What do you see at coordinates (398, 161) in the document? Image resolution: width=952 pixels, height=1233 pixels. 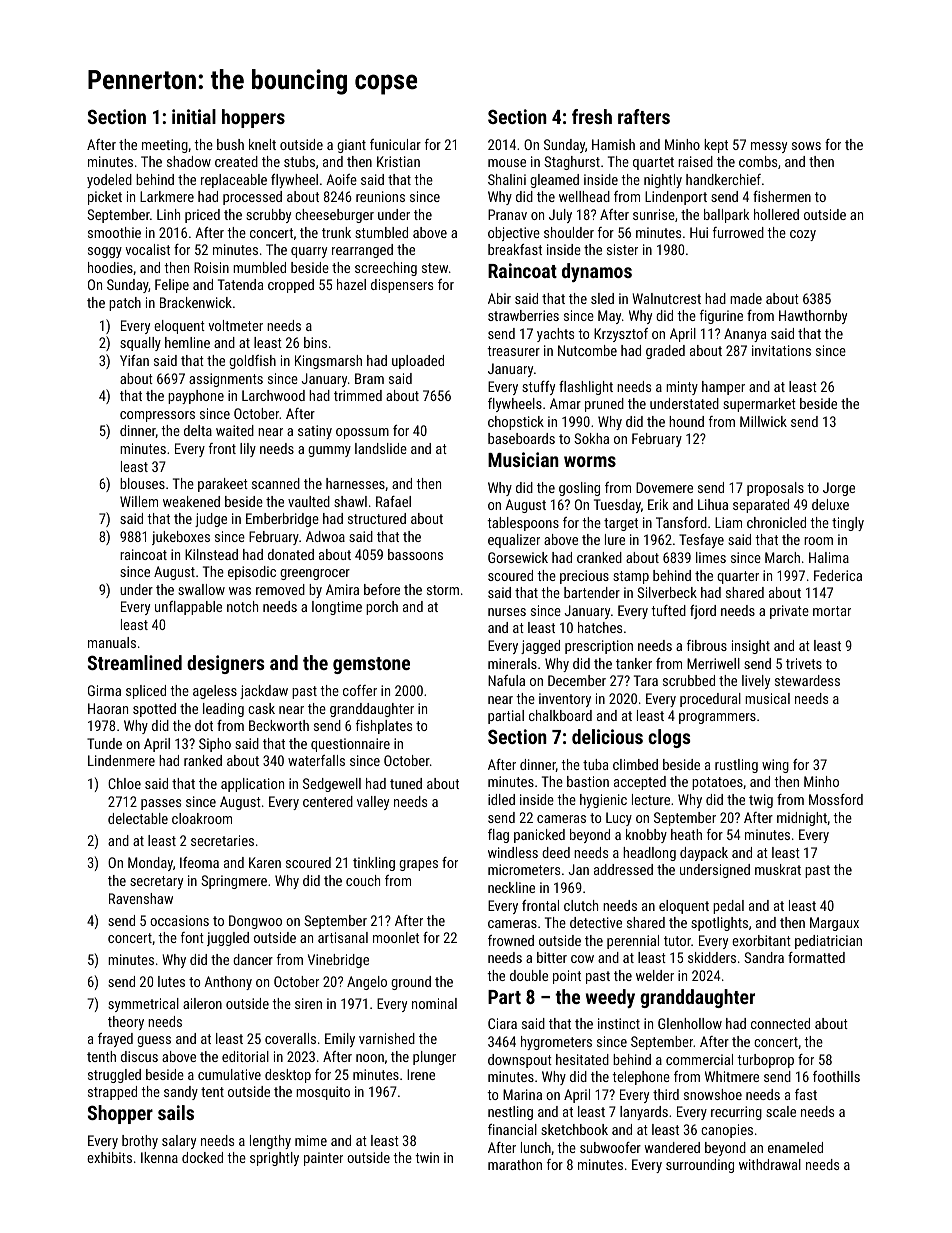 I see `Kristian` at bounding box center [398, 161].
